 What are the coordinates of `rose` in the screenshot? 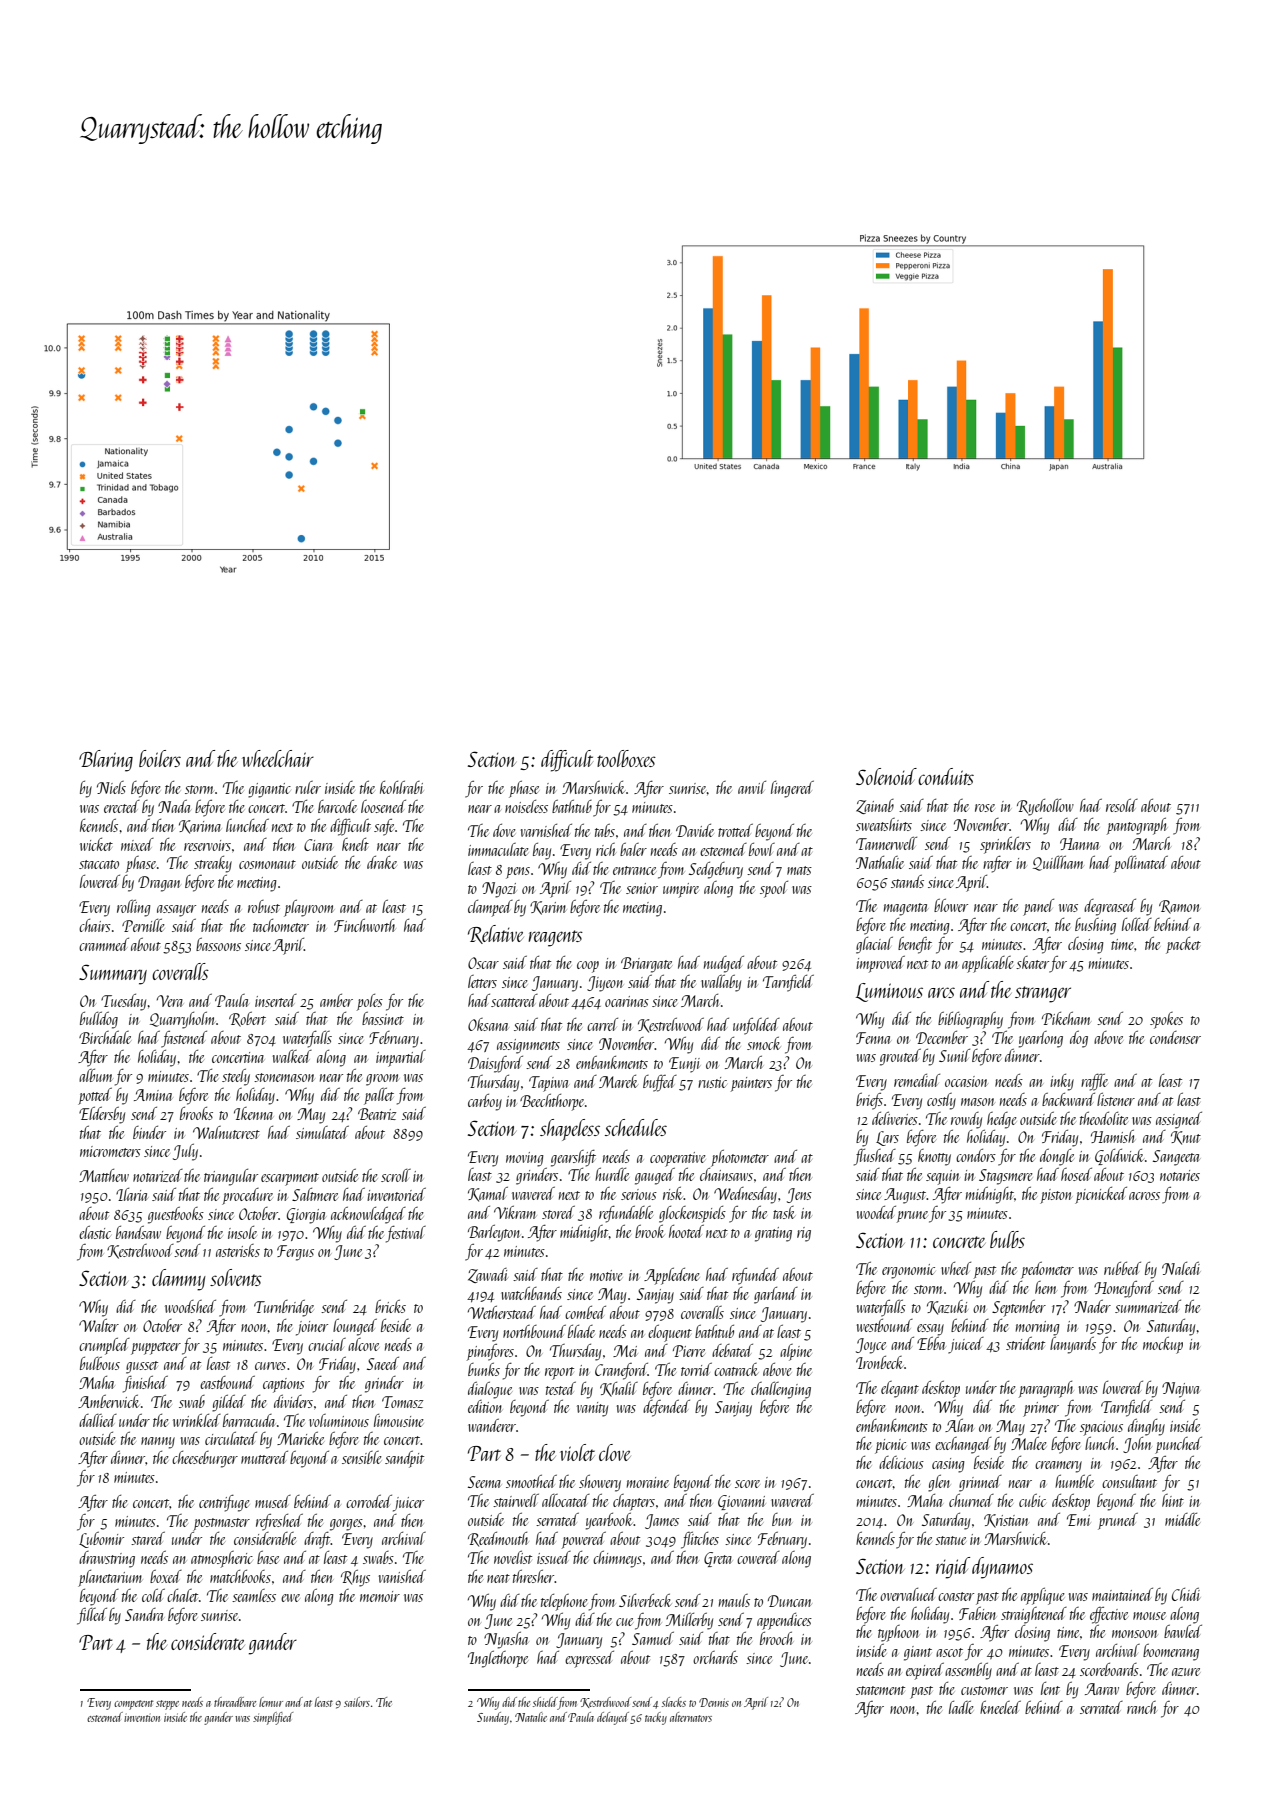 It's located at (985, 808).
